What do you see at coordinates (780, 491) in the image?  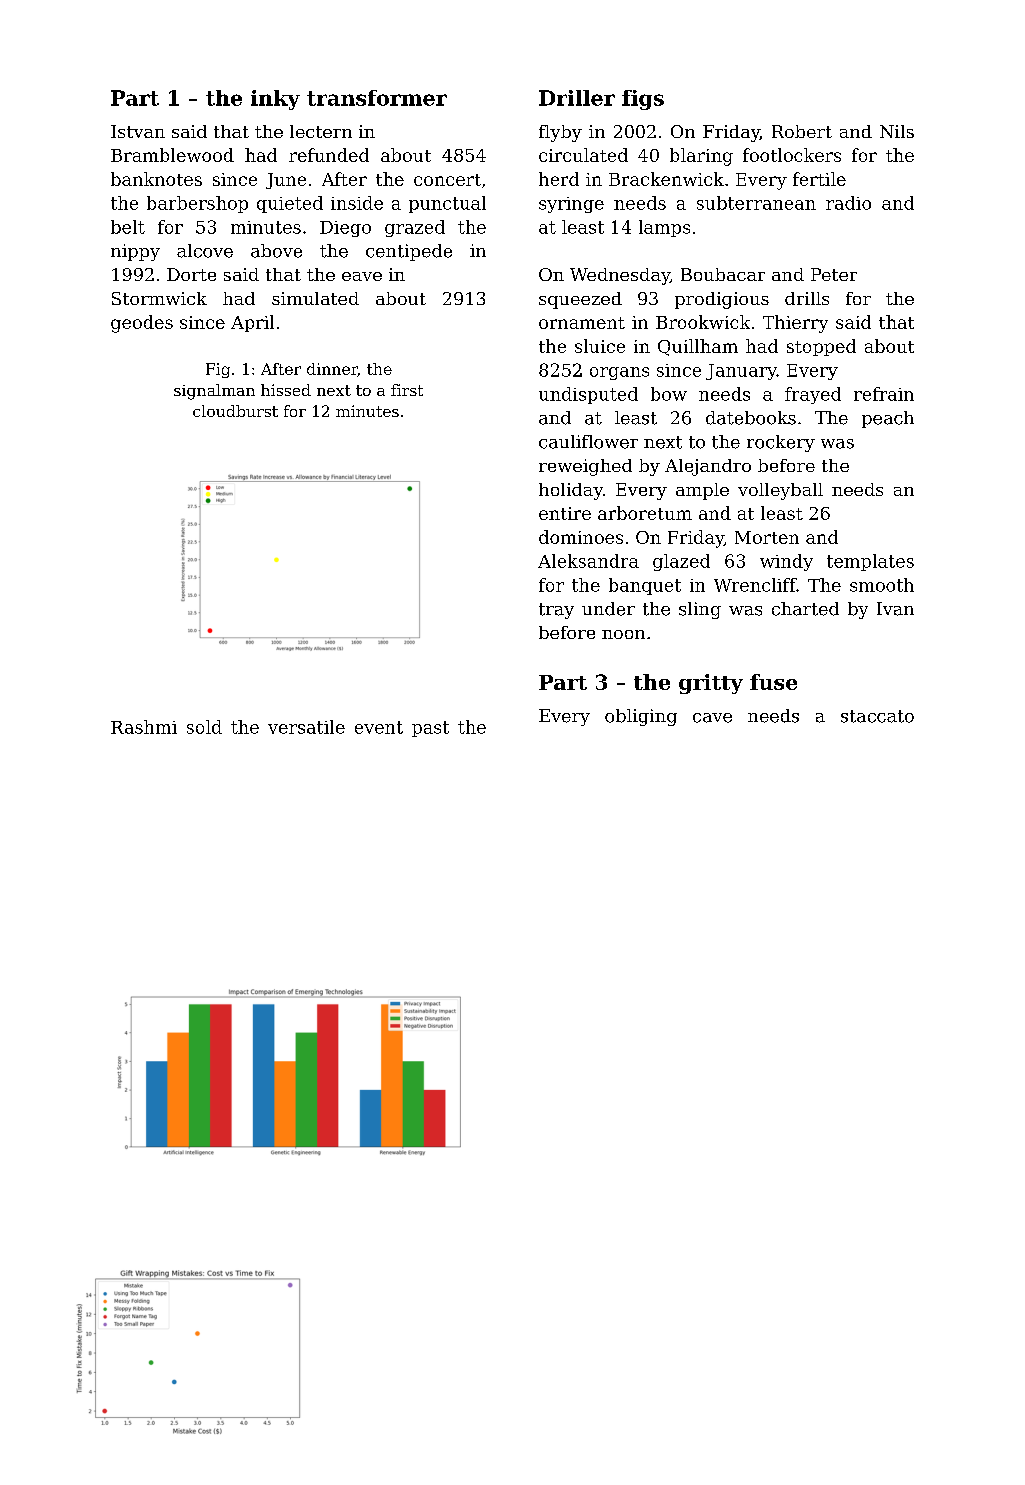 I see `volleyball` at bounding box center [780, 491].
